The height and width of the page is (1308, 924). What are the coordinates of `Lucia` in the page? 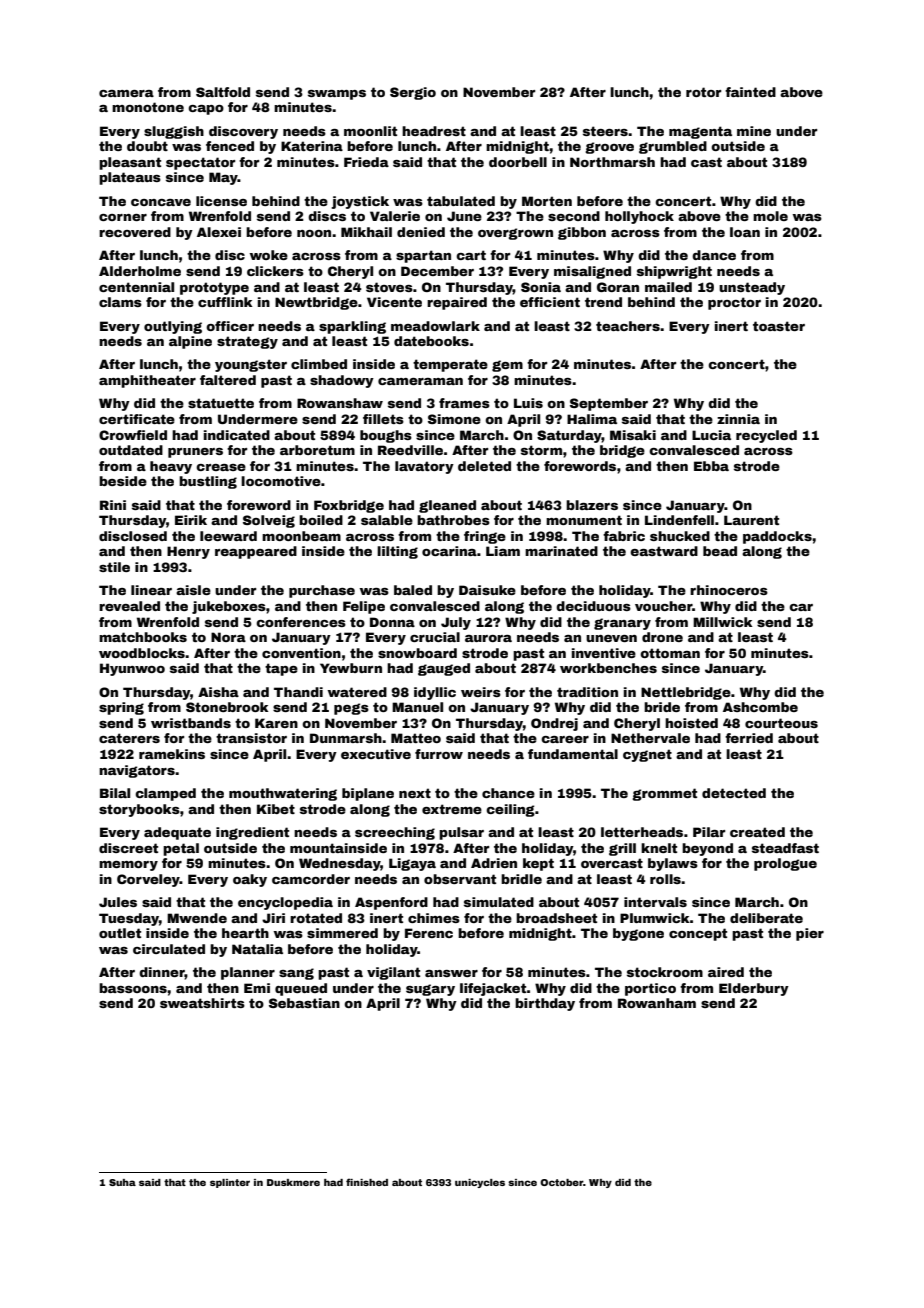 It's located at (711, 435).
